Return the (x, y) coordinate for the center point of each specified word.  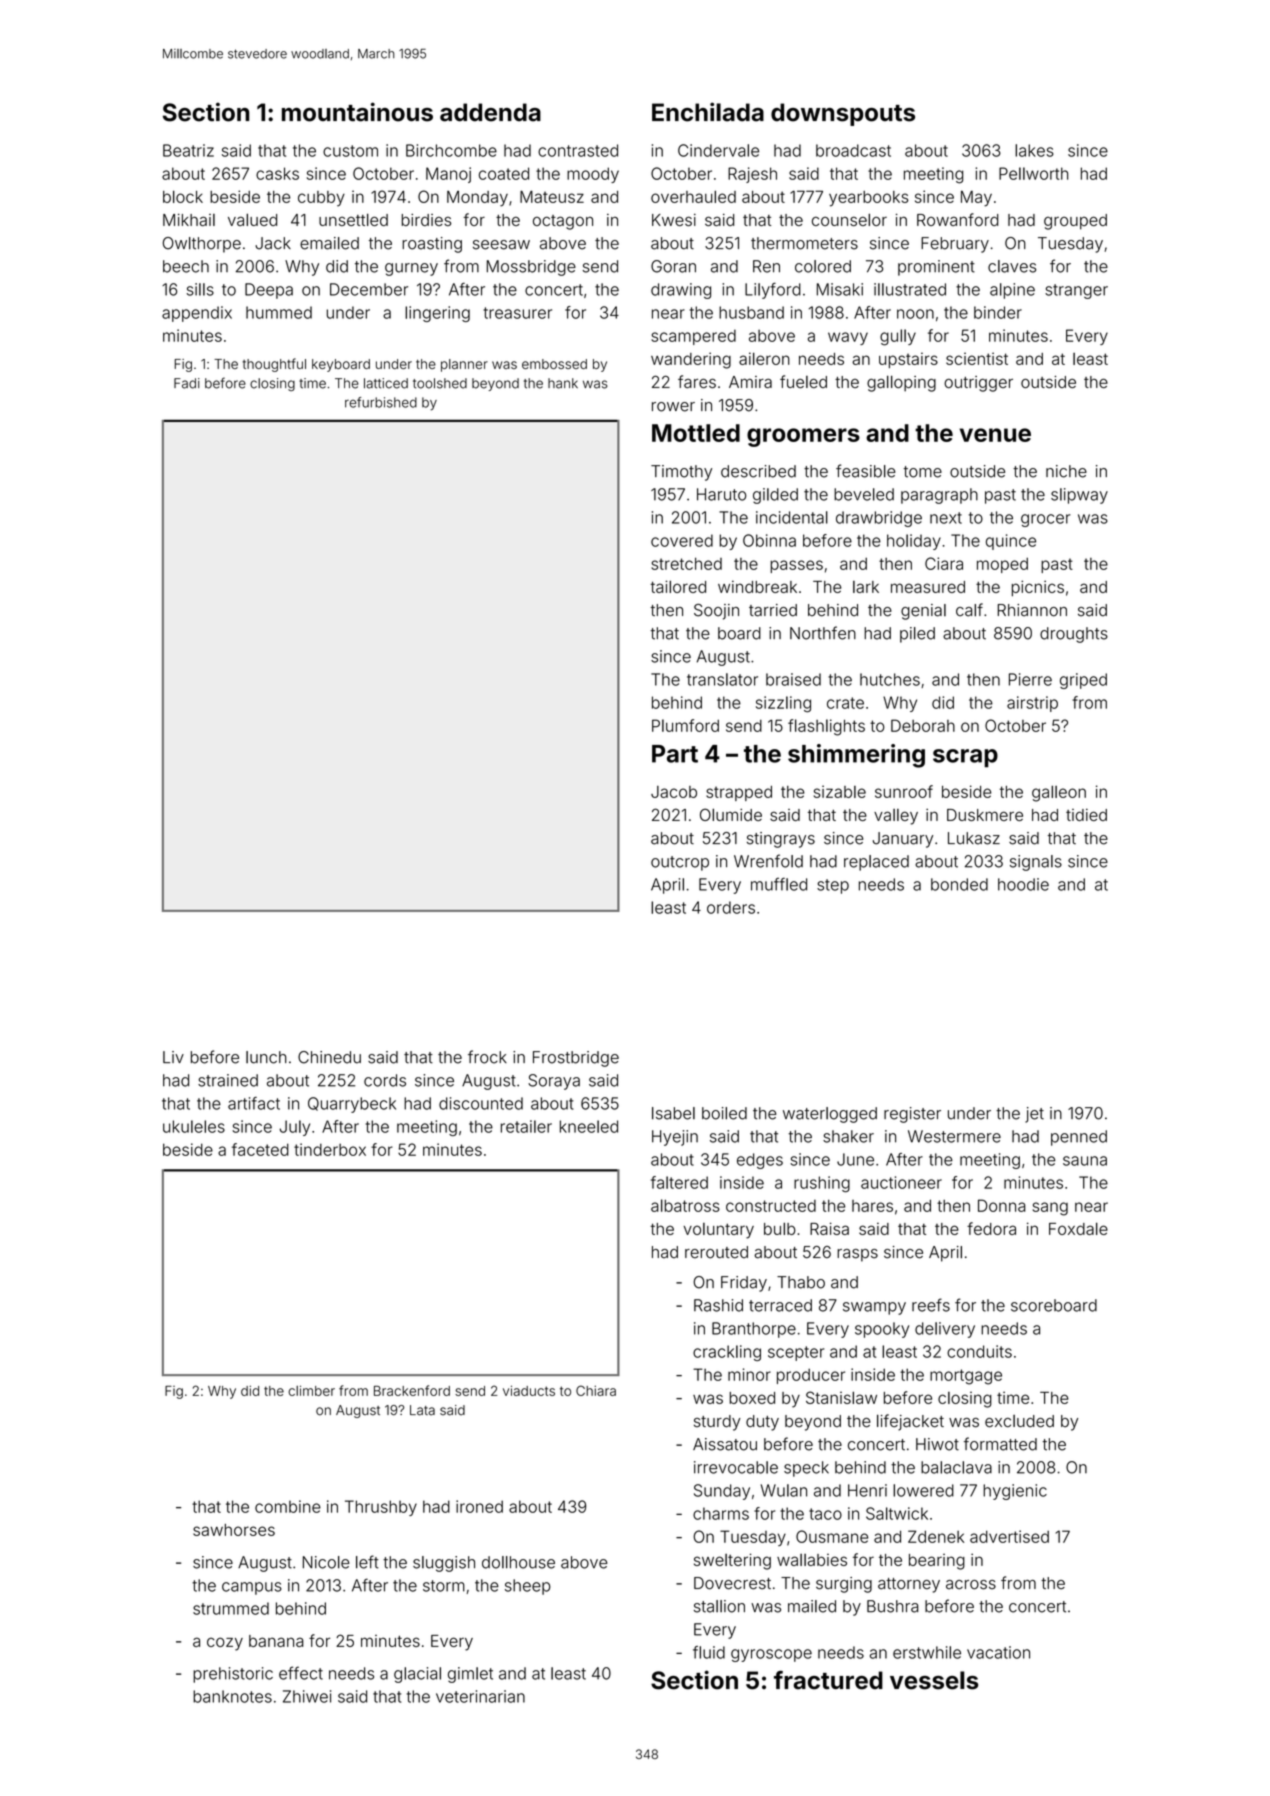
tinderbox (330, 1149)
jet (1034, 1115)
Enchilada (708, 112)
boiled (724, 1113)
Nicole (326, 1562)
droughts (1074, 635)
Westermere (954, 1136)
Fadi (187, 383)
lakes (1034, 150)
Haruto (721, 494)
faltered (679, 1182)
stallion (719, 1606)
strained (228, 1080)
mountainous (357, 112)
